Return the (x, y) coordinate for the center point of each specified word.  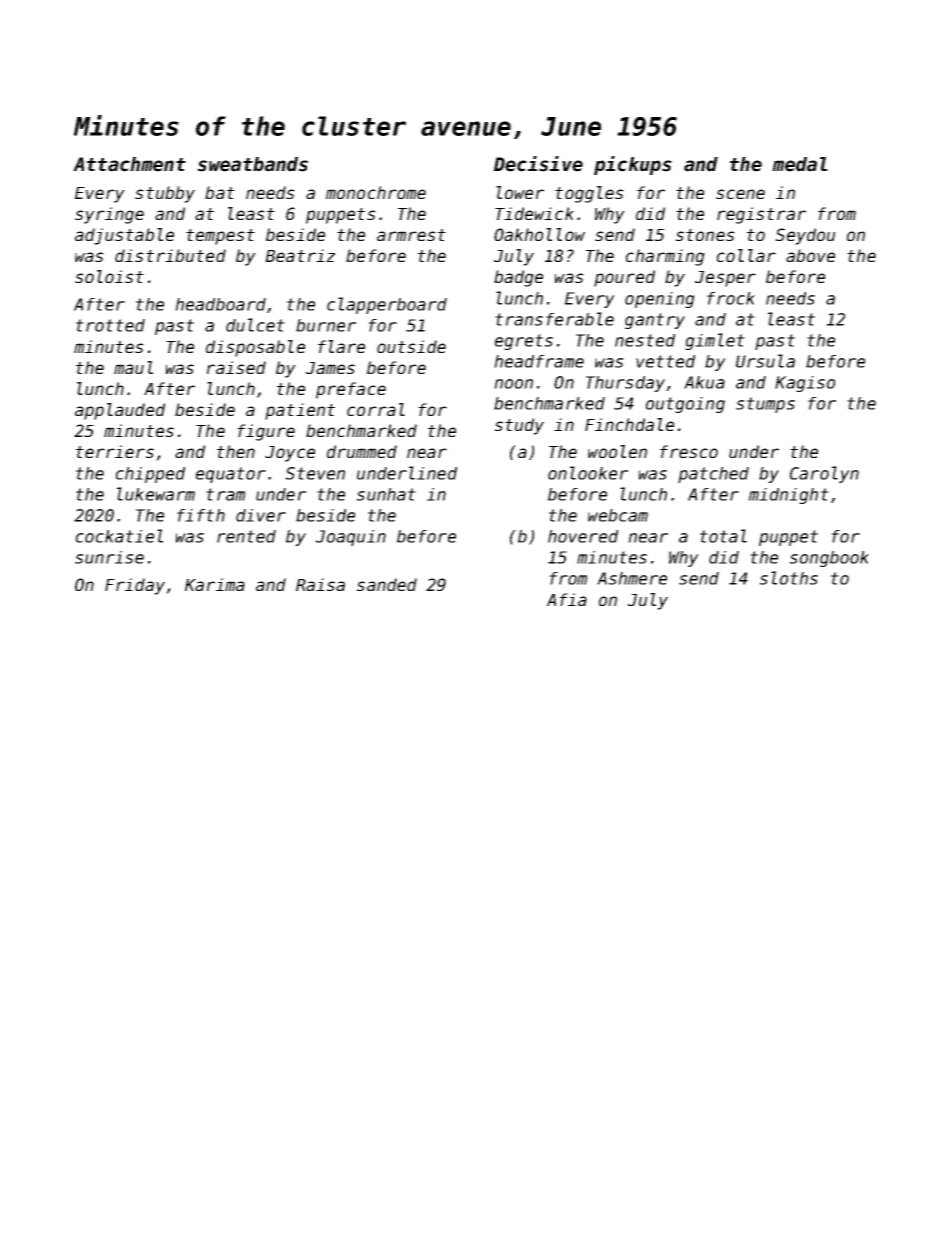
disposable (255, 348)
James (330, 368)
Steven (315, 473)
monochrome (376, 192)
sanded (387, 584)
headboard (220, 304)
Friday (135, 586)
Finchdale (629, 424)
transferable (554, 319)
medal (800, 164)
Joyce (290, 454)
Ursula (765, 361)
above (810, 255)
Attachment (129, 164)
